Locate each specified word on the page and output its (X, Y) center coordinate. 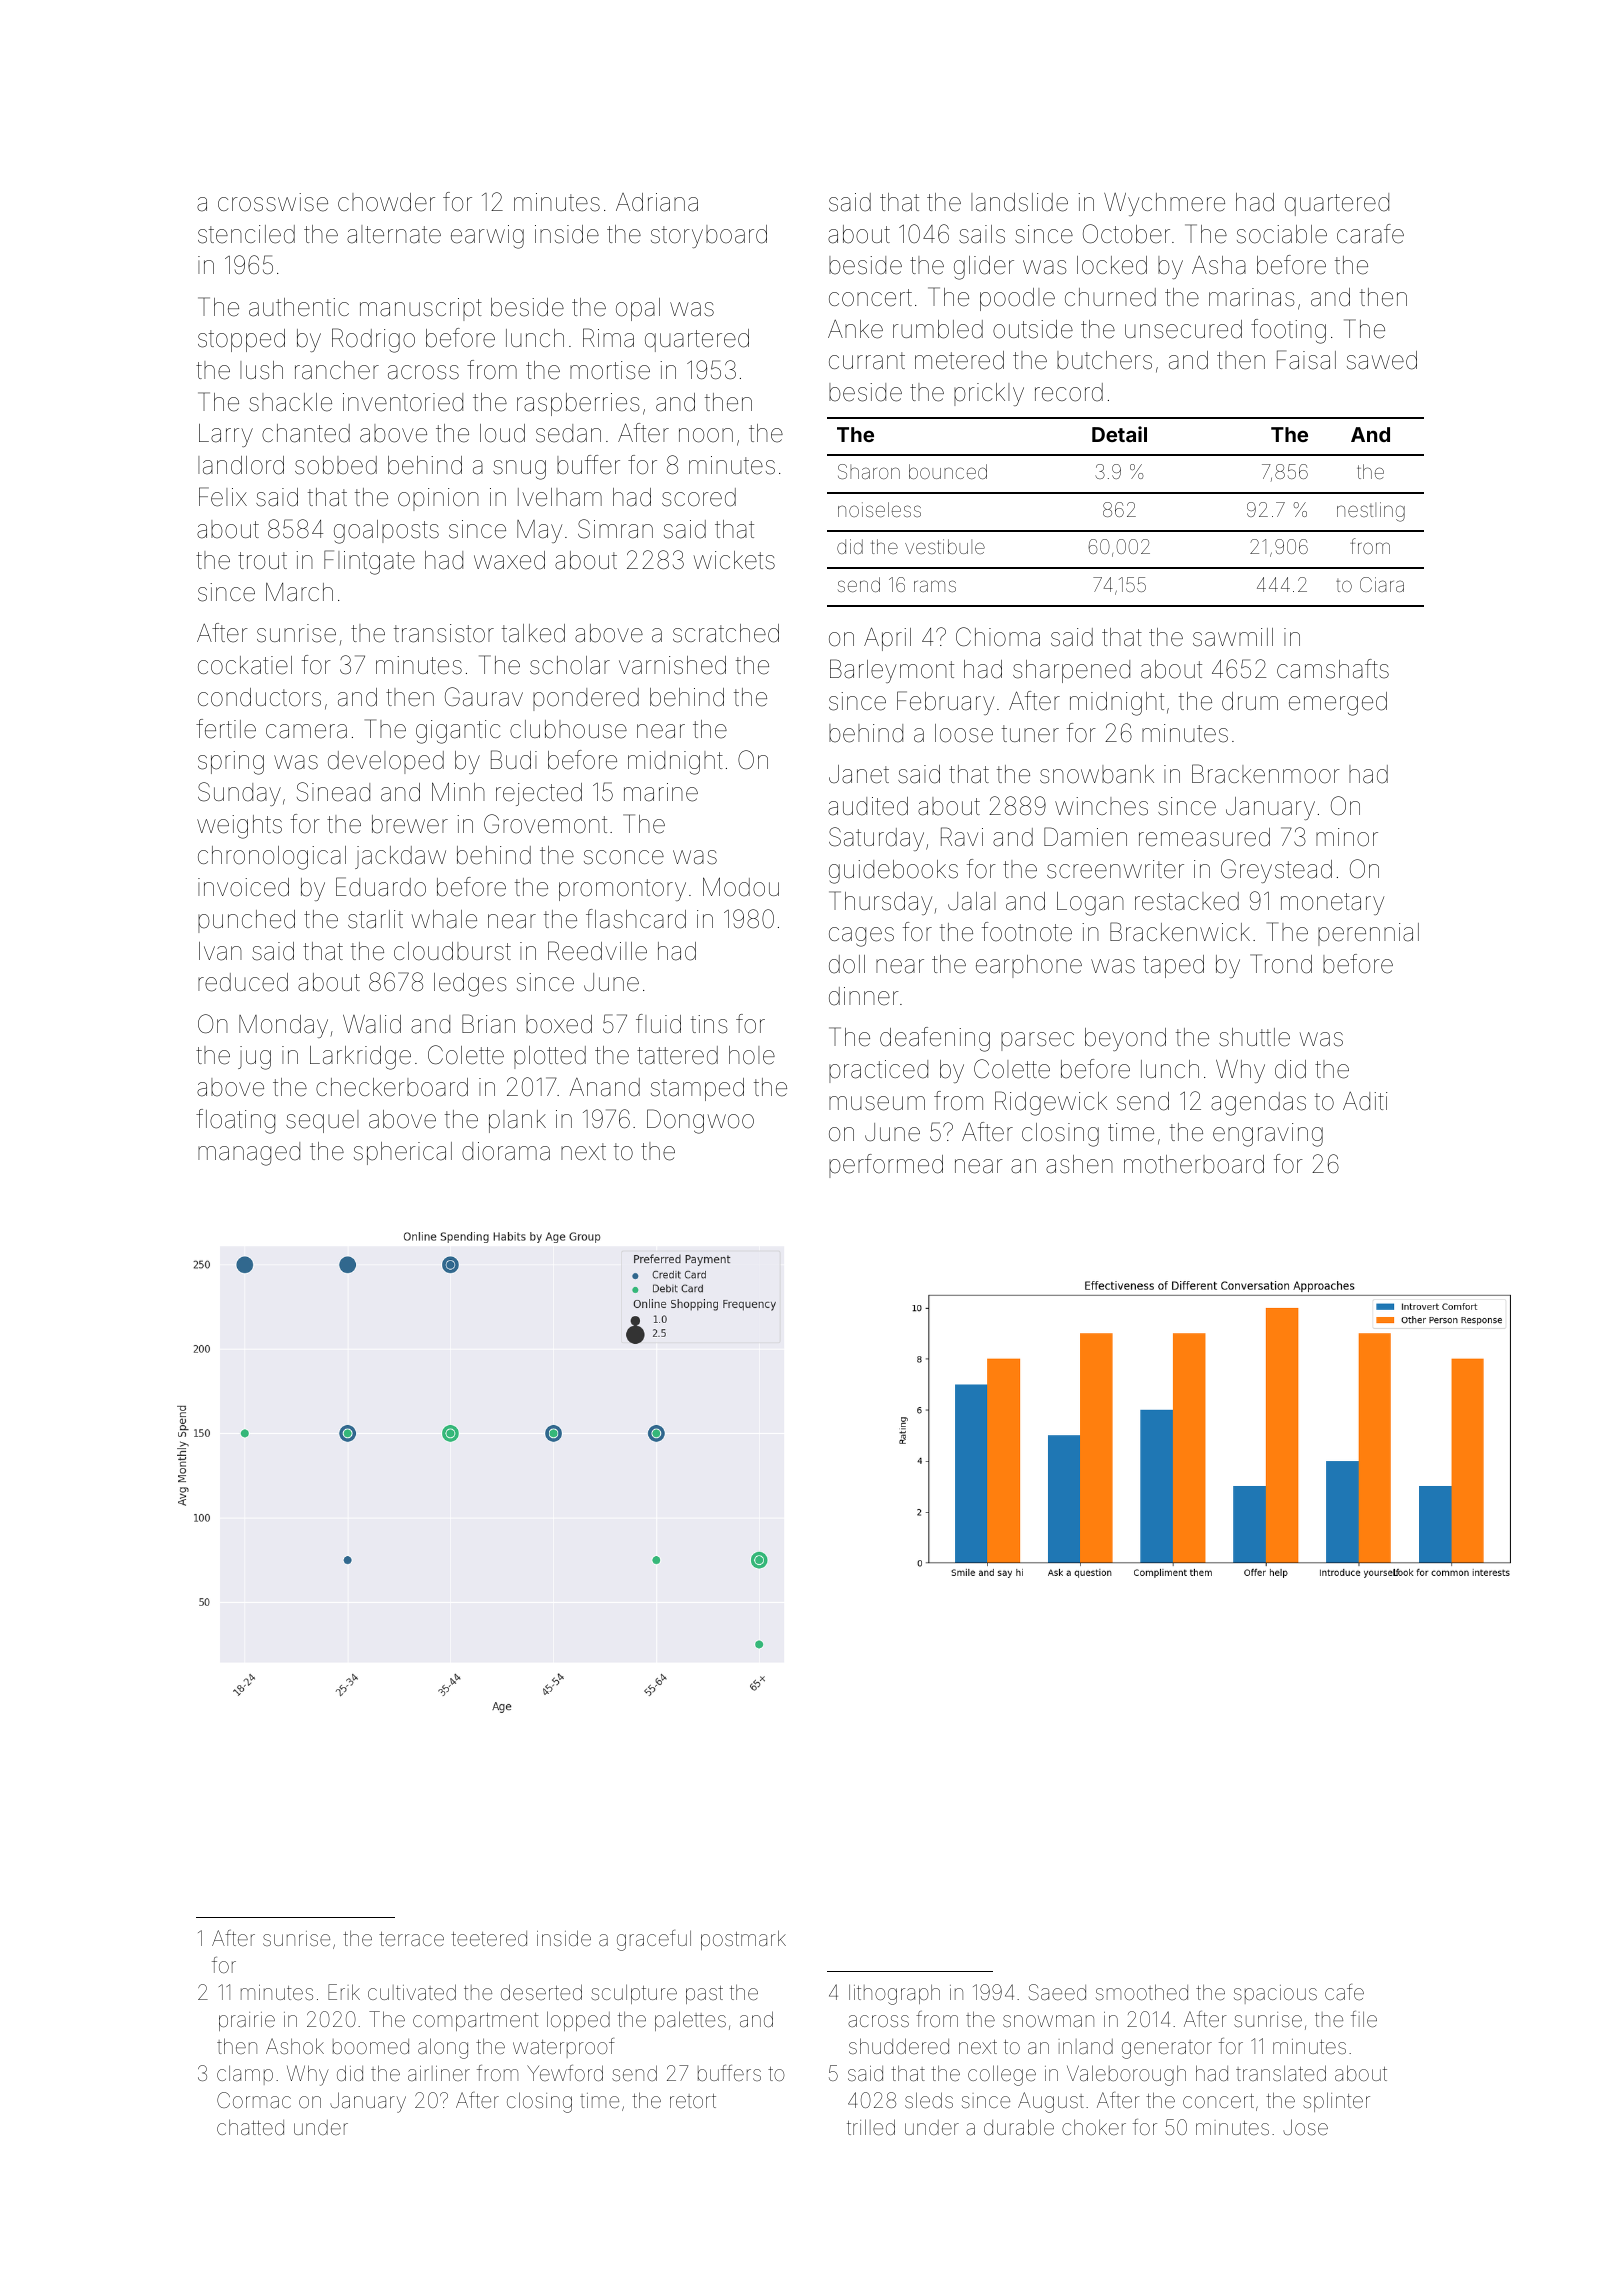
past (704, 1995)
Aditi (1365, 1101)
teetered (489, 1938)
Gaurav (484, 697)
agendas (1258, 1104)
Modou (741, 887)
